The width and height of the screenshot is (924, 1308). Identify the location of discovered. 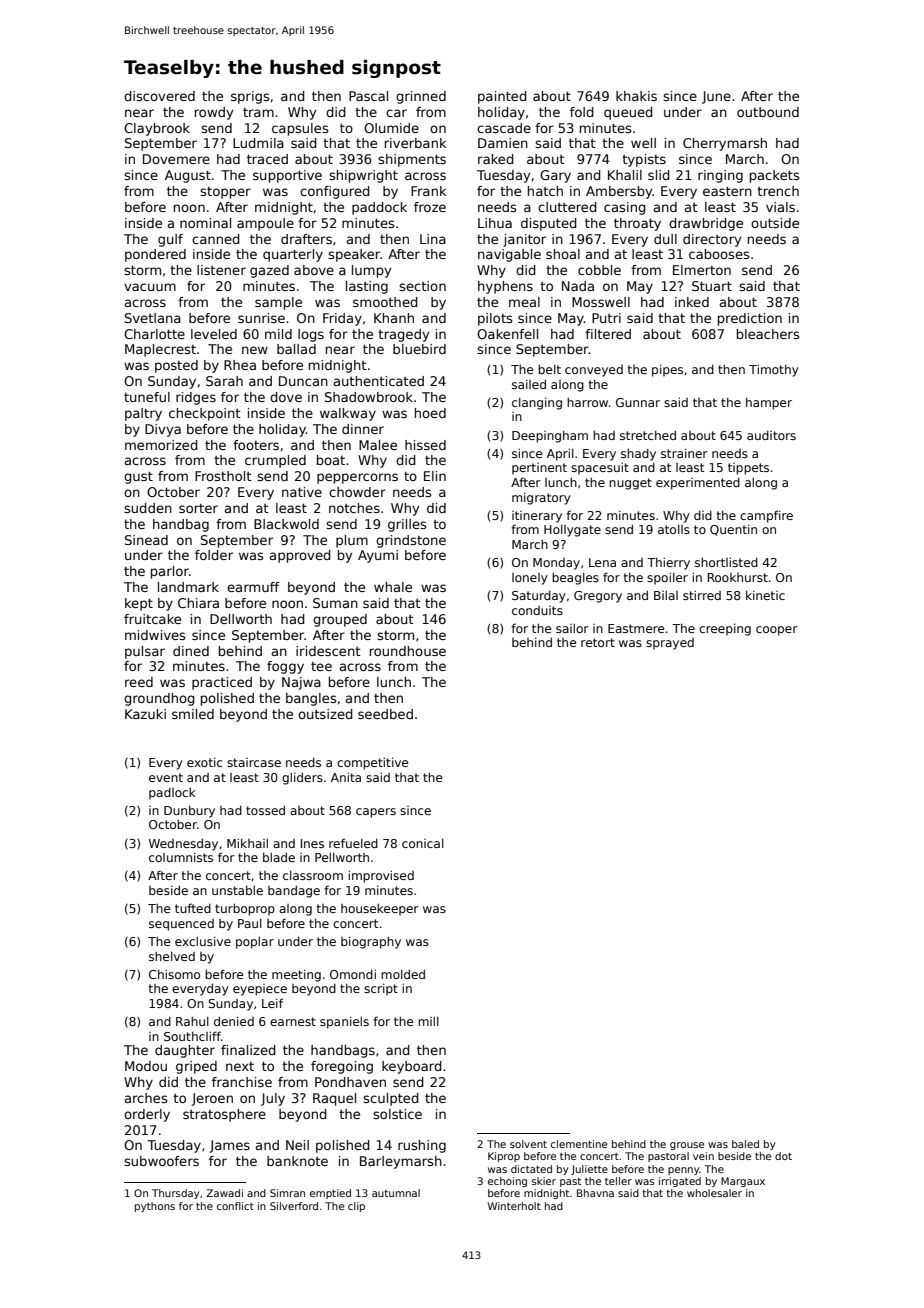
(159, 96).
